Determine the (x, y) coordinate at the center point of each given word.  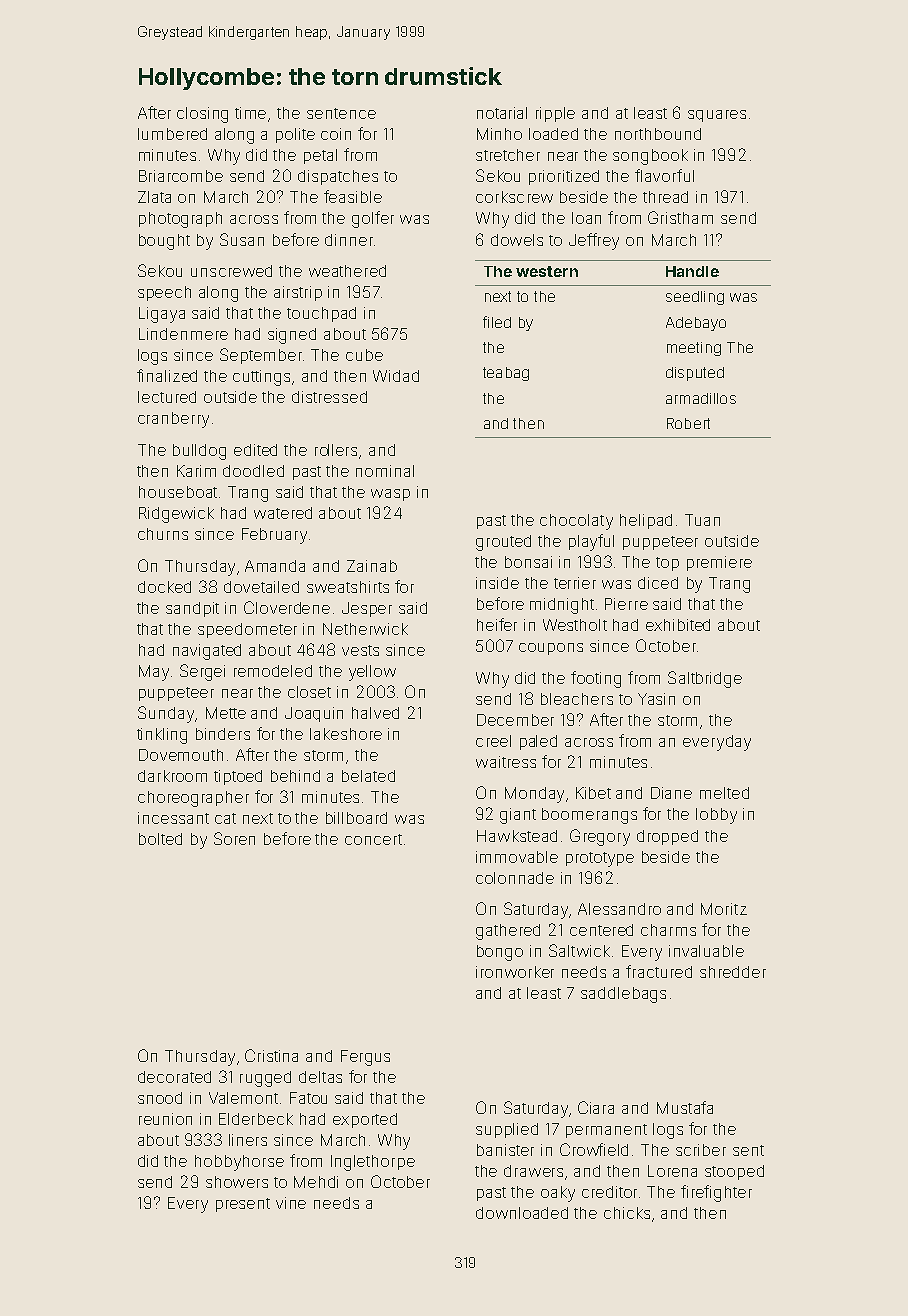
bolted (160, 839)
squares (717, 116)
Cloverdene (287, 607)
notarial (502, 113)
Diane (671, 793)
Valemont (243, 1098)
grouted (503, 543)
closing (202, 115)
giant (518, 816)
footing (596, 679)
